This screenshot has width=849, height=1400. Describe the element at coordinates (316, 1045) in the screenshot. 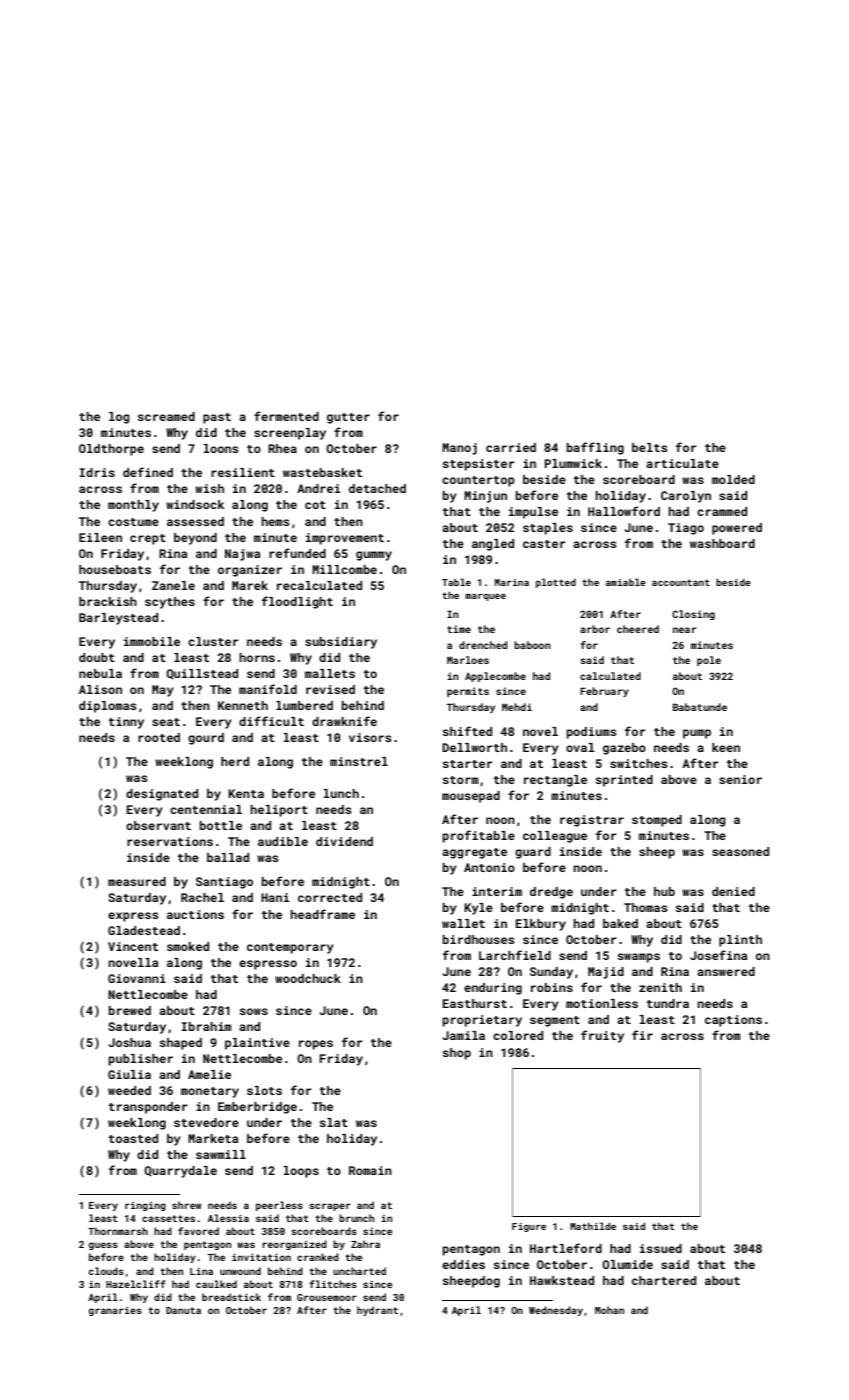

I see `ropes` at that location.
